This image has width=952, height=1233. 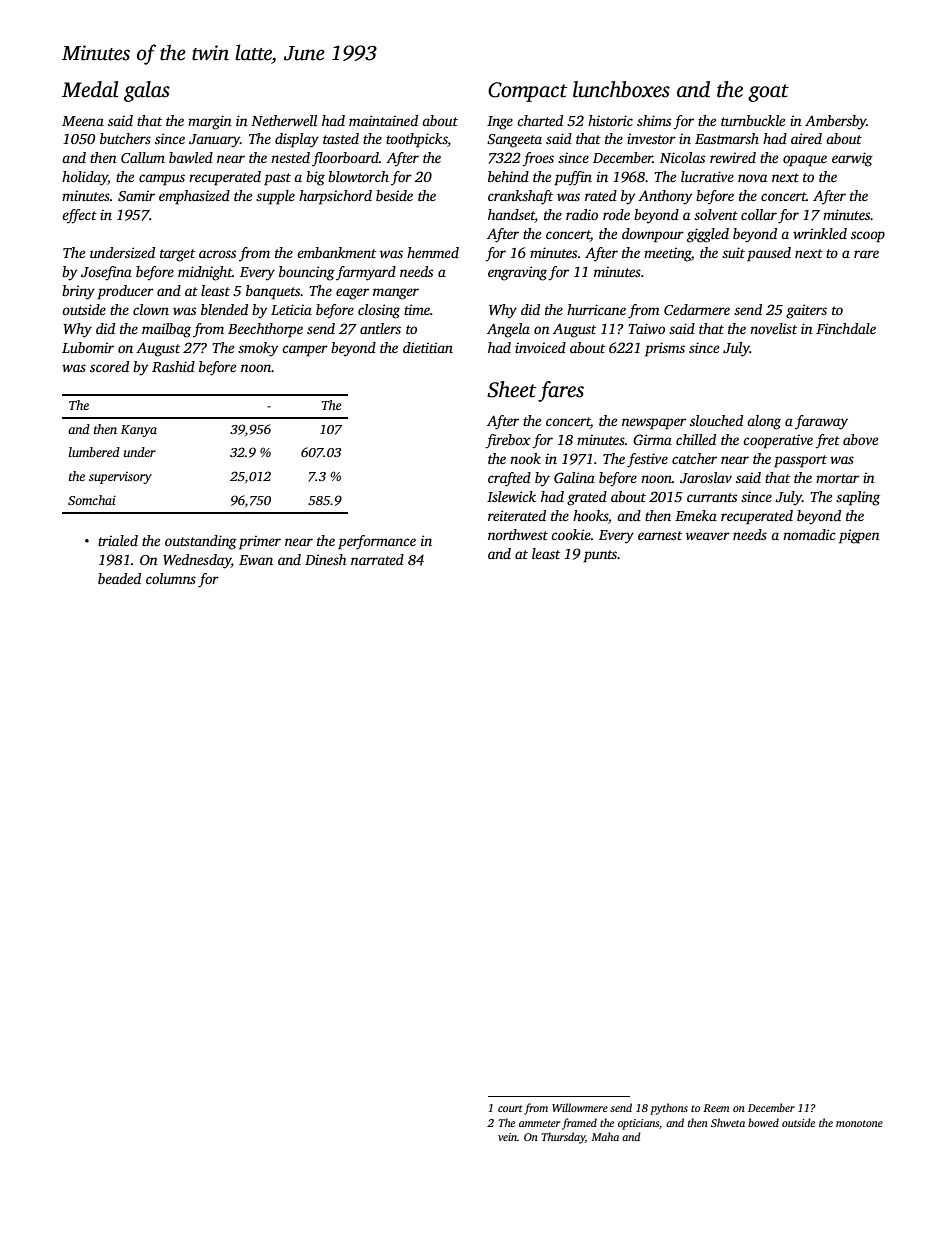 What do you see at coordinates (527, 92) in the image?
I see `Compact` at bounding box center [527, 92].
